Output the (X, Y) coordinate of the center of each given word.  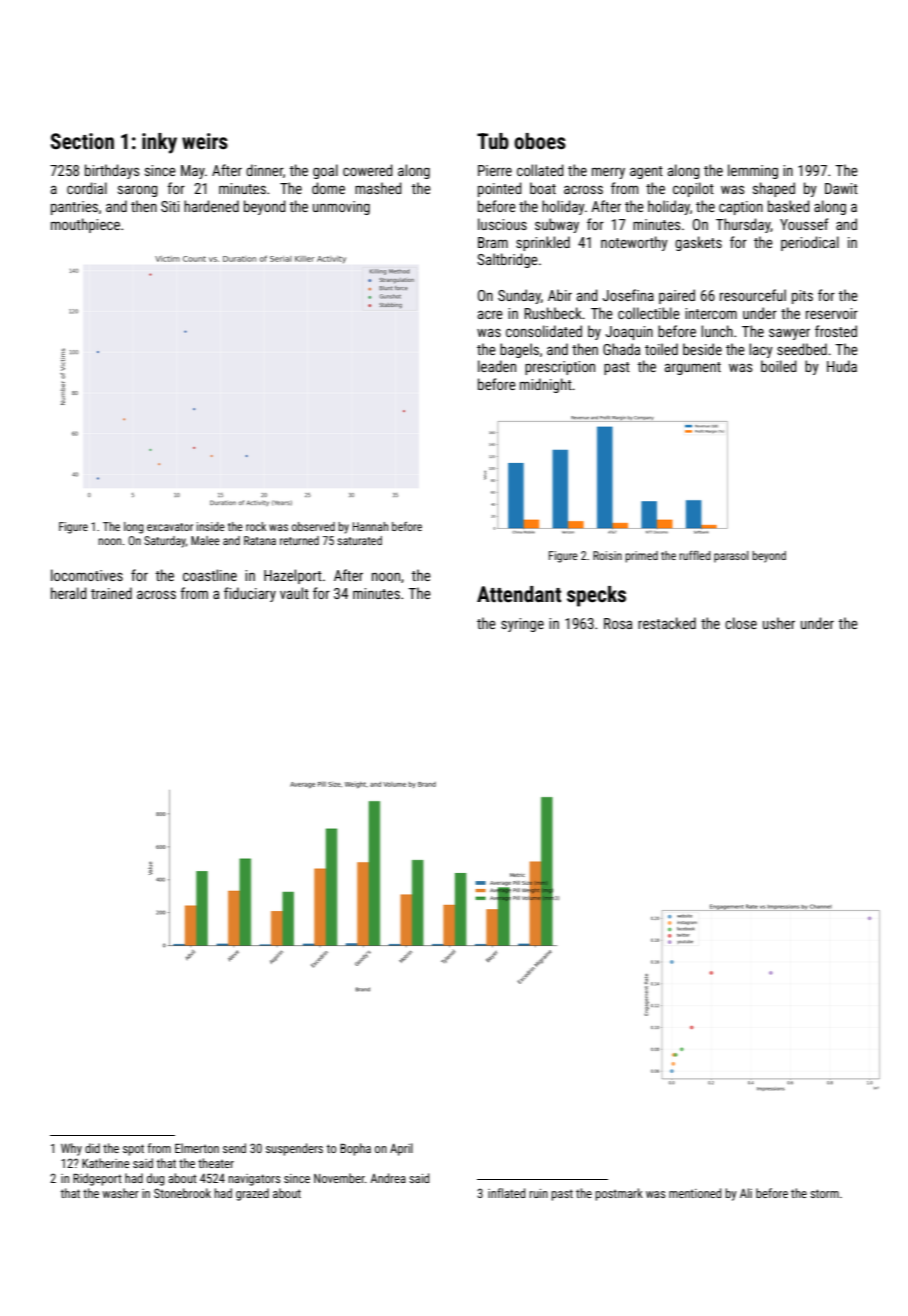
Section (82, 141)
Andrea (388, 1178)
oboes (540, 141)
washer (120, 1193)
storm (824, 1193)
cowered (368, 170)
